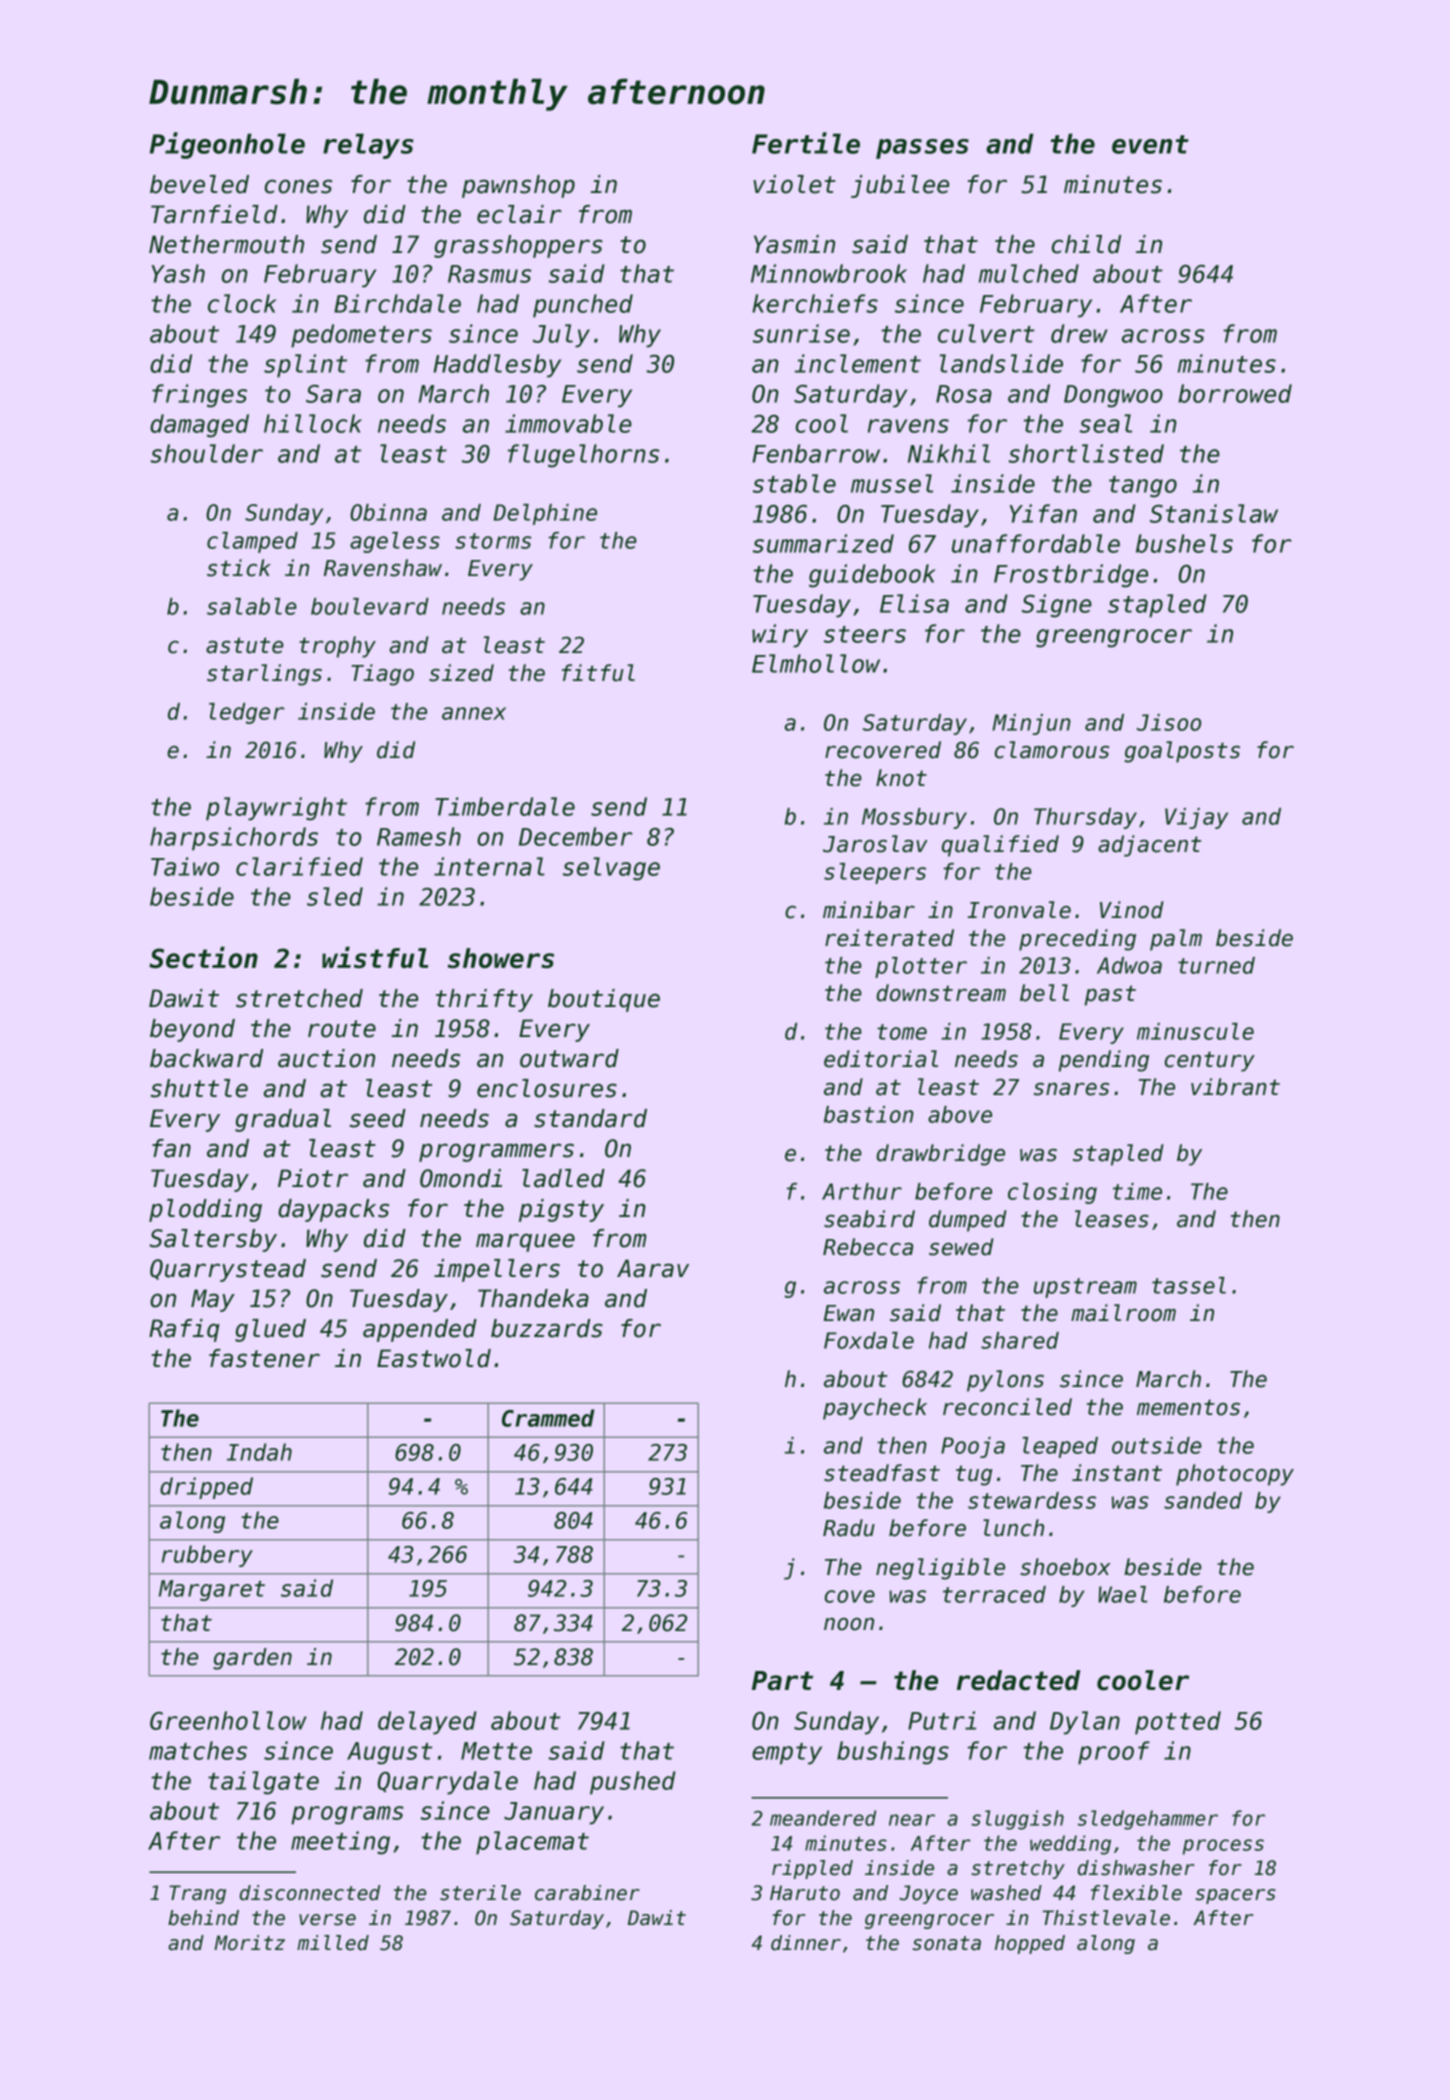 The height and width of the image is (2100, 1450). I want to click on clamped, so click(252, 542).
